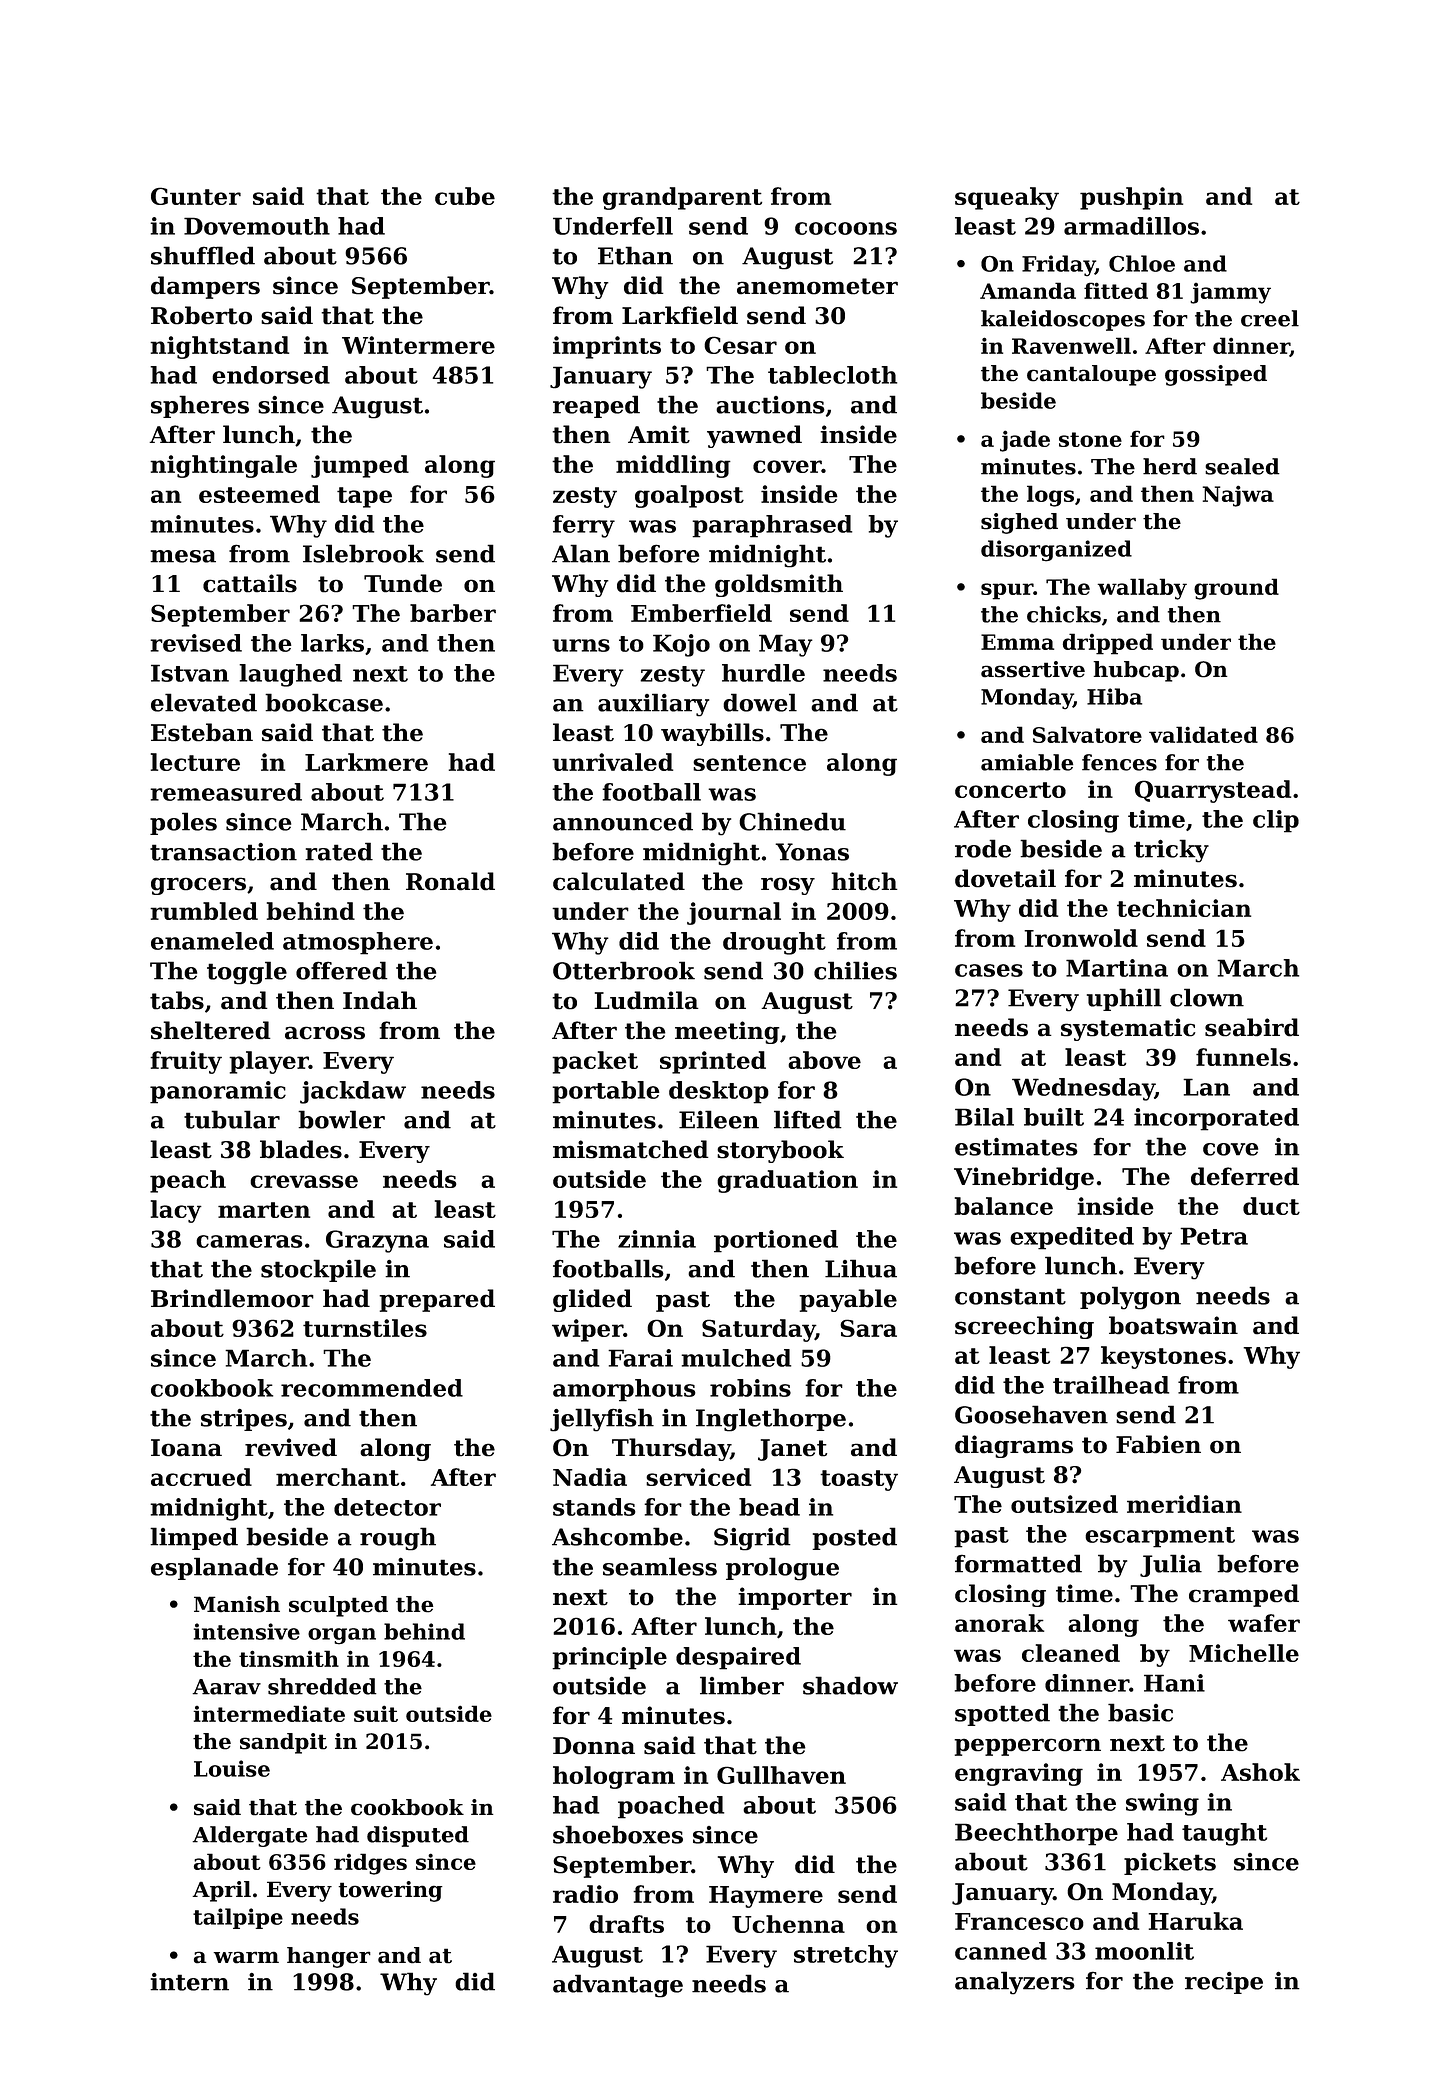 The image size is (1450, 2100). I want to click on meeting, so click(727, 1032).
